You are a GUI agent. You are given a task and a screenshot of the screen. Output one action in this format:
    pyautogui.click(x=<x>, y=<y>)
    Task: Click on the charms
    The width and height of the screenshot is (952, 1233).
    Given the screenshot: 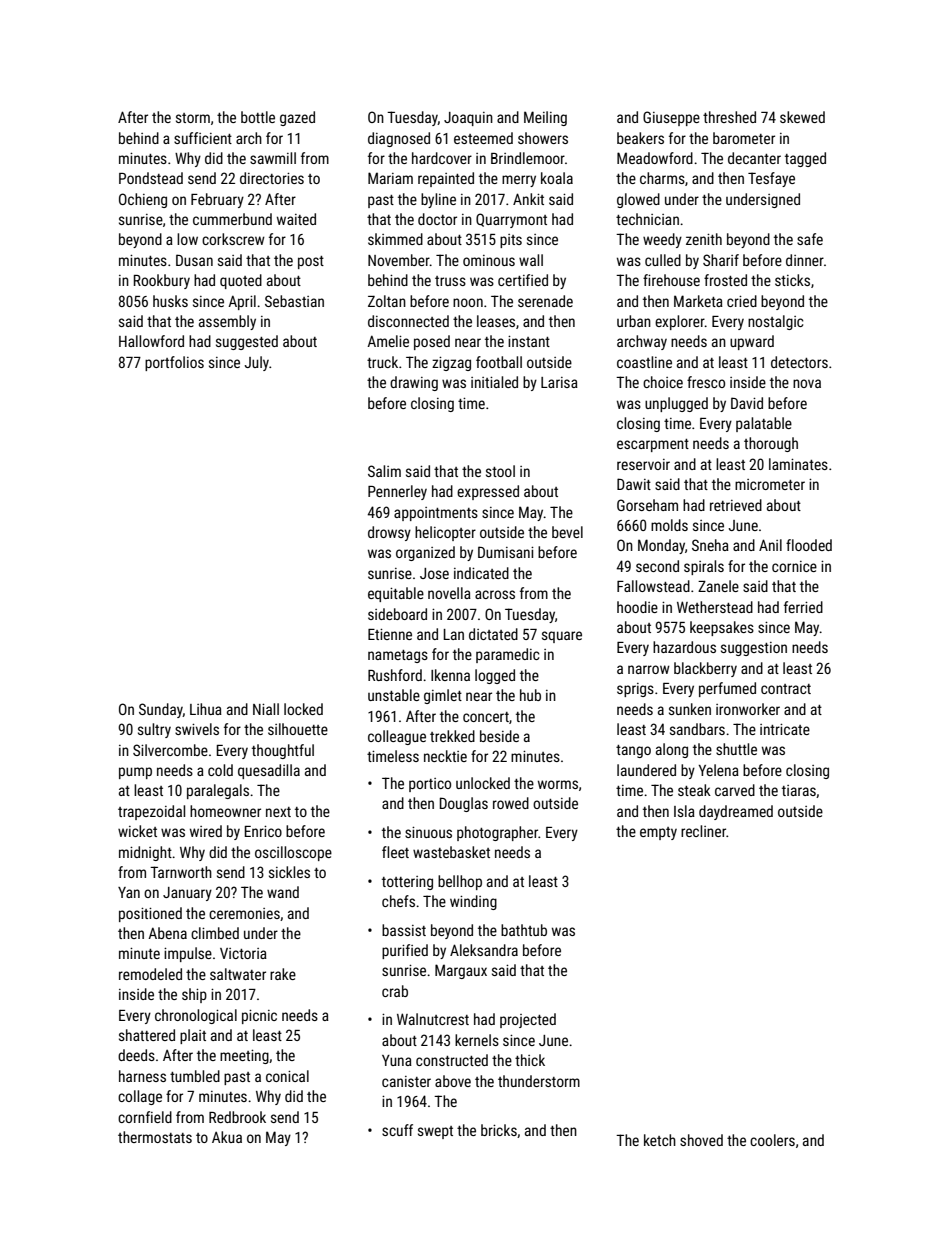 What is the action you would take?
    pyautogui.click(x=662, y=178)
